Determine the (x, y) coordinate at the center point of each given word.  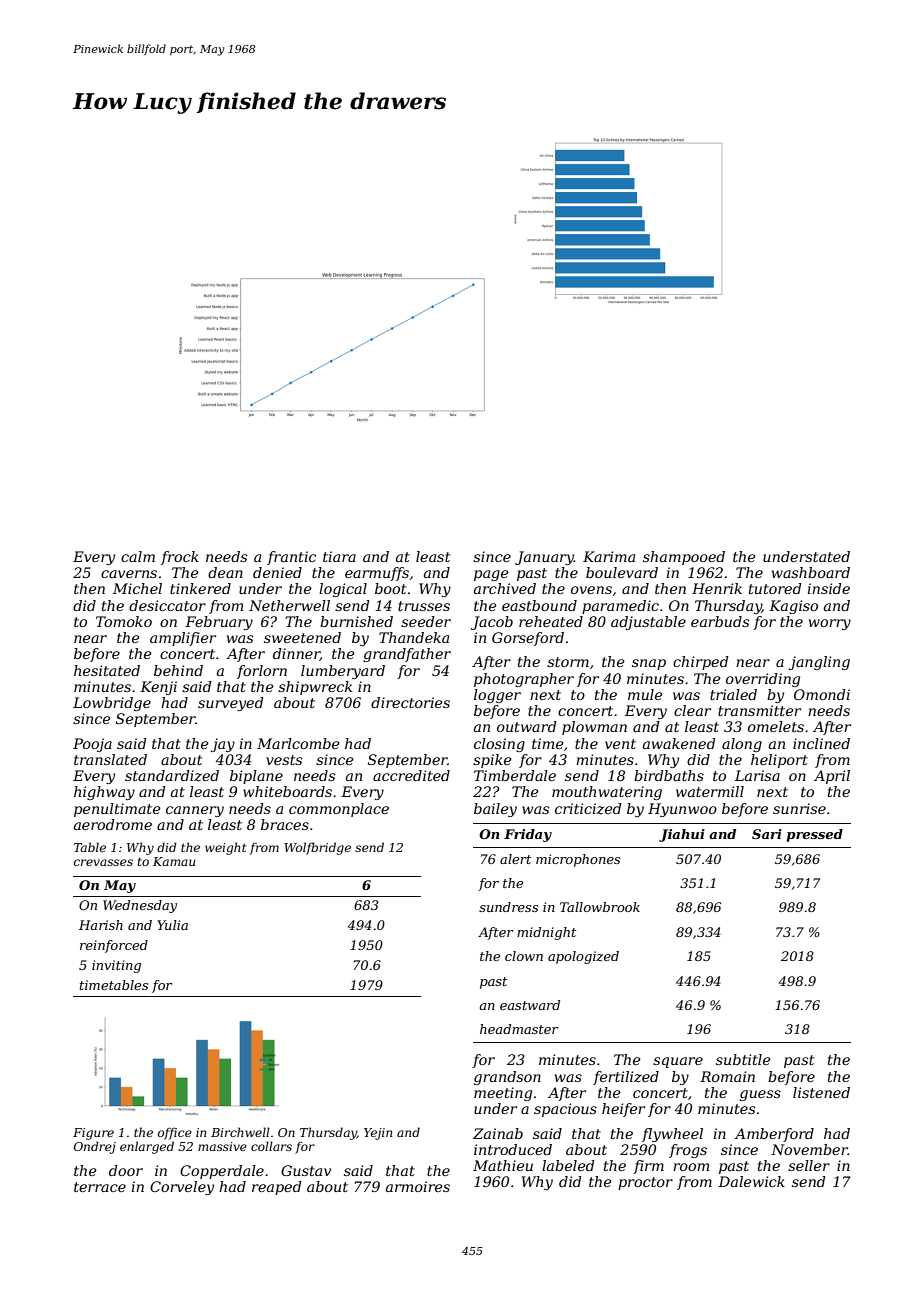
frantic (291, 558)
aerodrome (113, 824)
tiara (339, 556)
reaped (277, 1188)
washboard (811, 572)
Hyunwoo (682, 810)
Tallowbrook (600, 907)
